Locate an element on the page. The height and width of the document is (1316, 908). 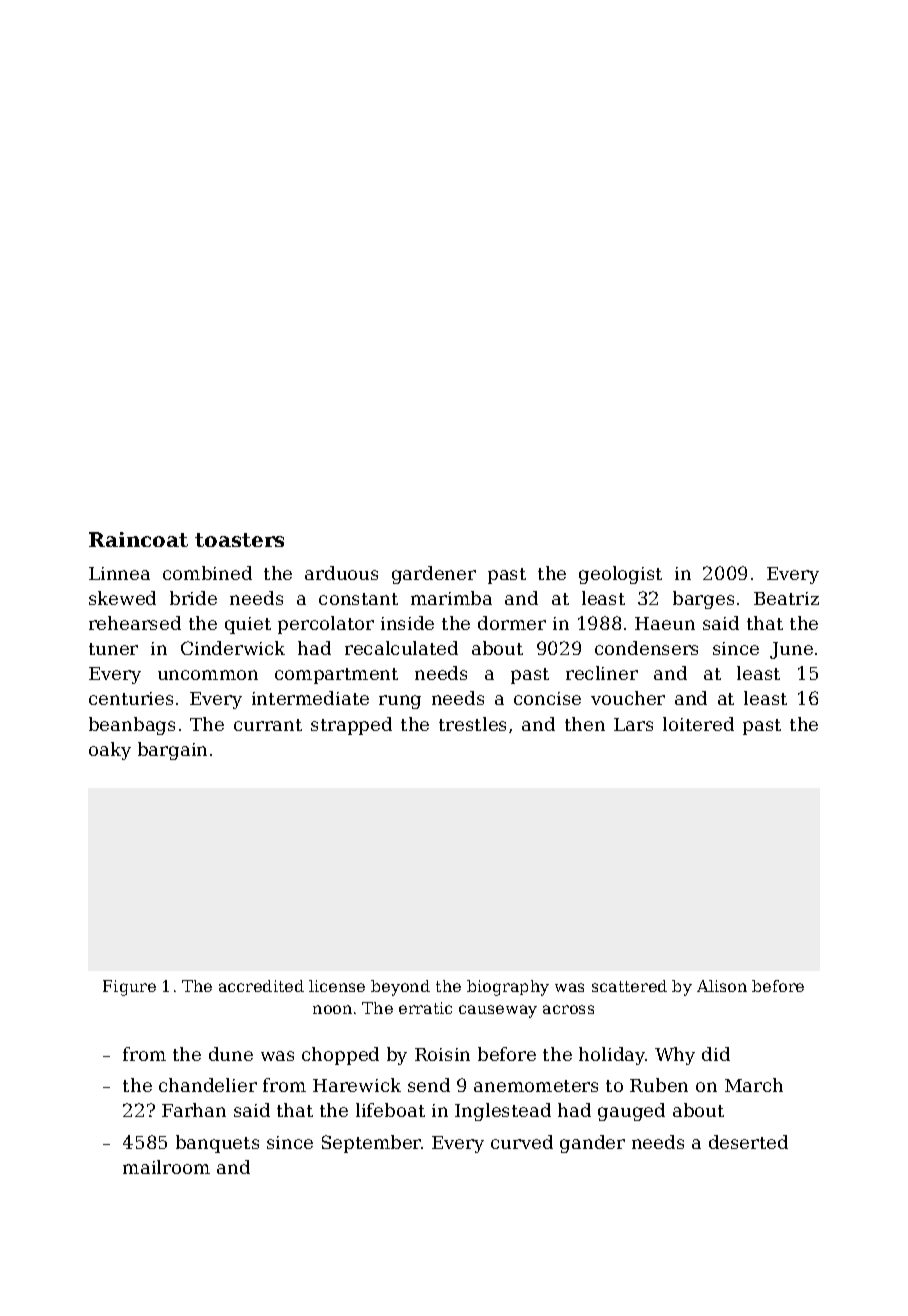
toasters is located at coordinates (239, 540).
